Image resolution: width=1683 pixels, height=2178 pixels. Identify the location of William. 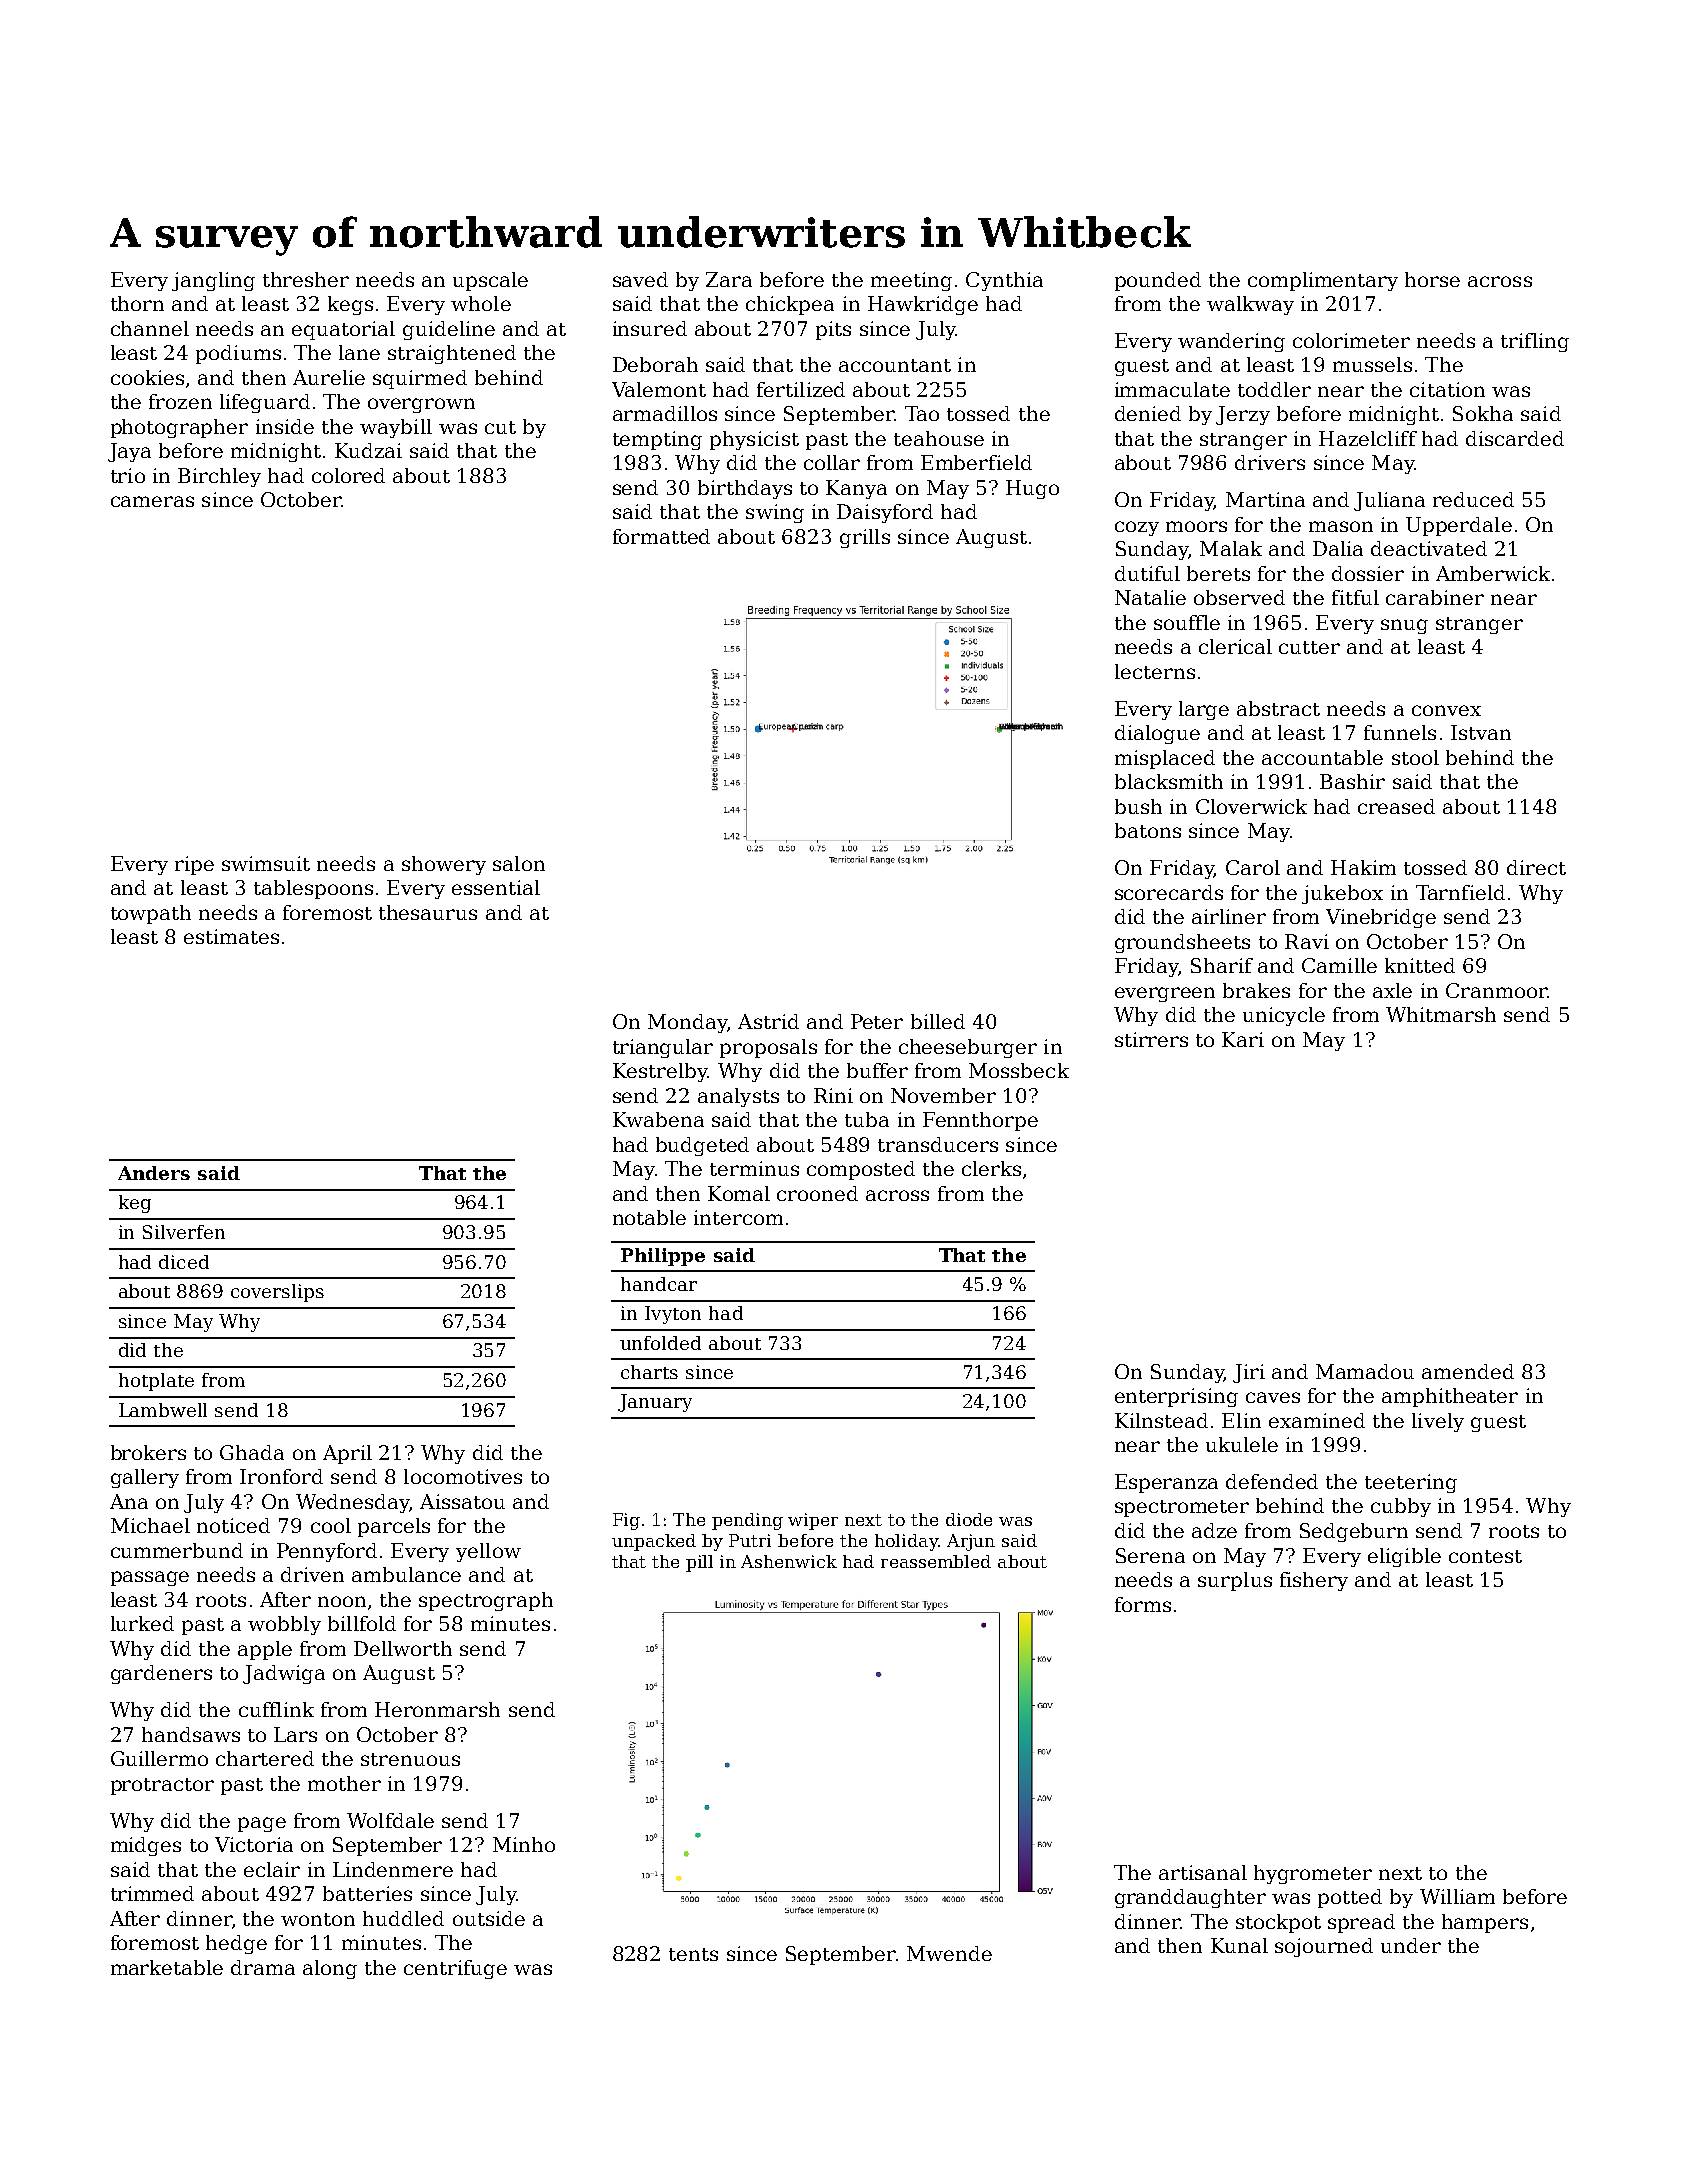
(1457, 1896).
